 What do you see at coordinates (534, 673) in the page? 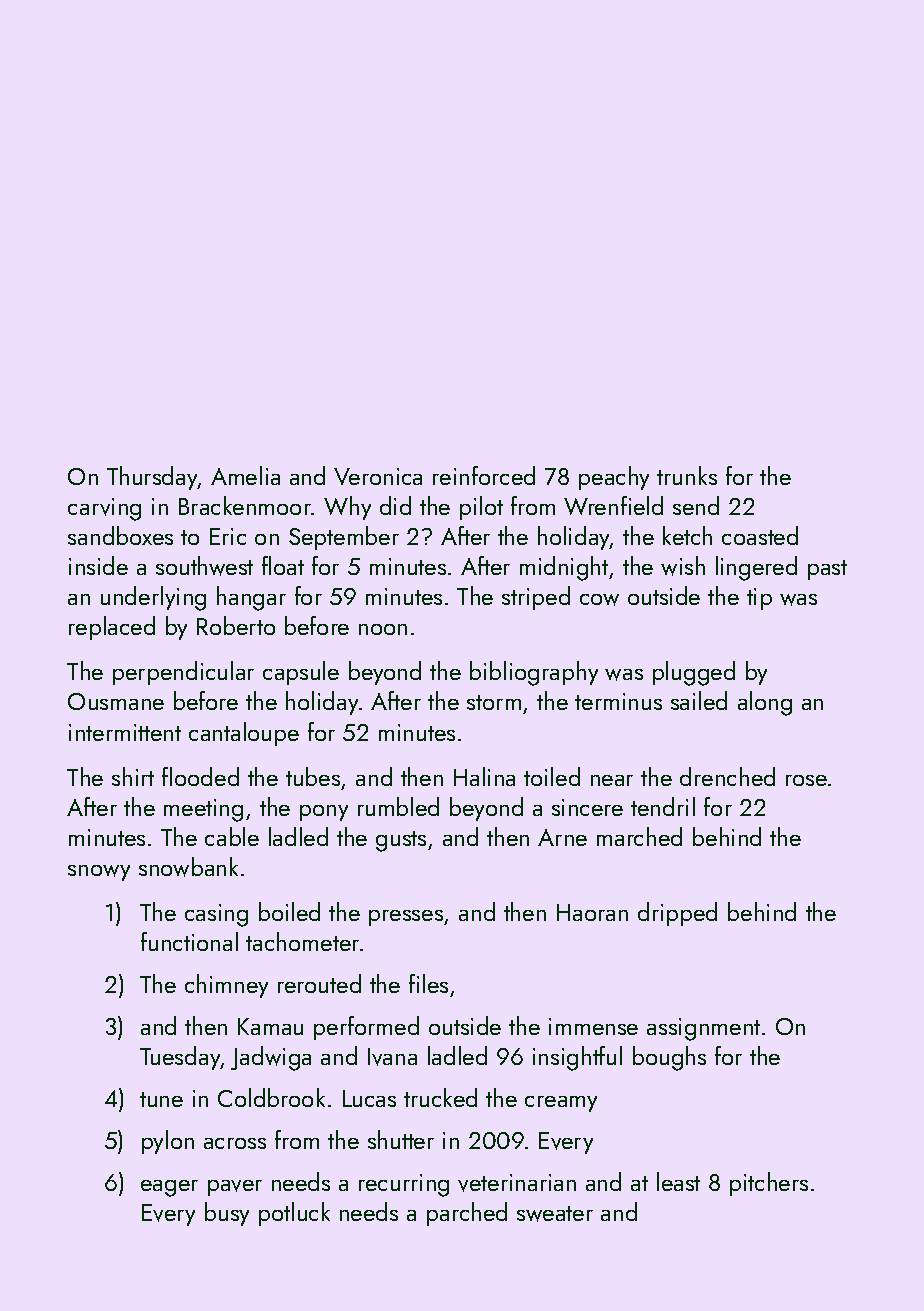
I see `bibliography` at bounding box center [534, 673].
